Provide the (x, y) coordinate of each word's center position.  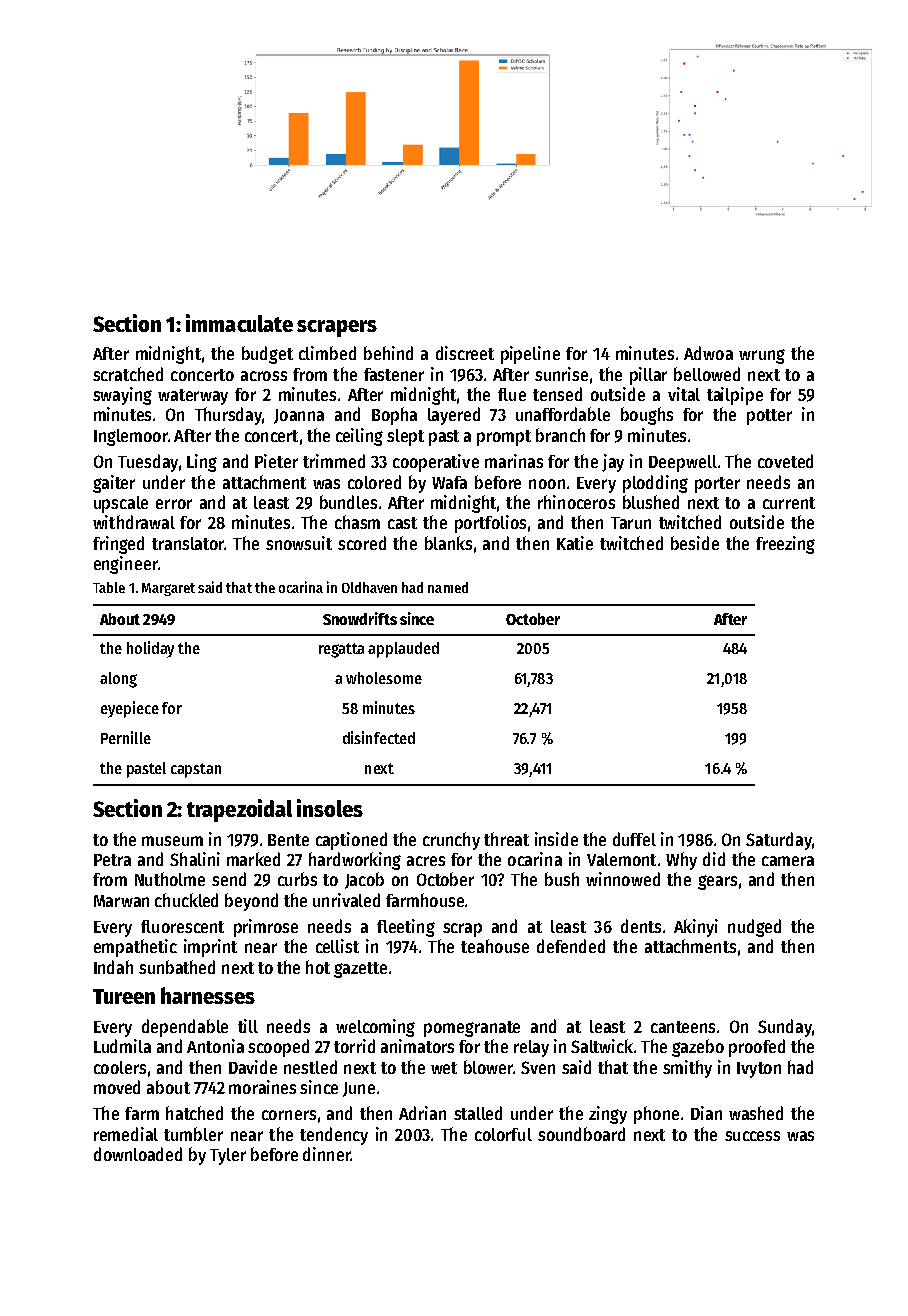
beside (695, 543)
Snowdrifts (360, 618)
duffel (634, 839)
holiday (150, 649)
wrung (762, 356)
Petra (112, 860)
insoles (330, 808)
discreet (465, 353)
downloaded (138, 1154)
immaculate (239, 323)
